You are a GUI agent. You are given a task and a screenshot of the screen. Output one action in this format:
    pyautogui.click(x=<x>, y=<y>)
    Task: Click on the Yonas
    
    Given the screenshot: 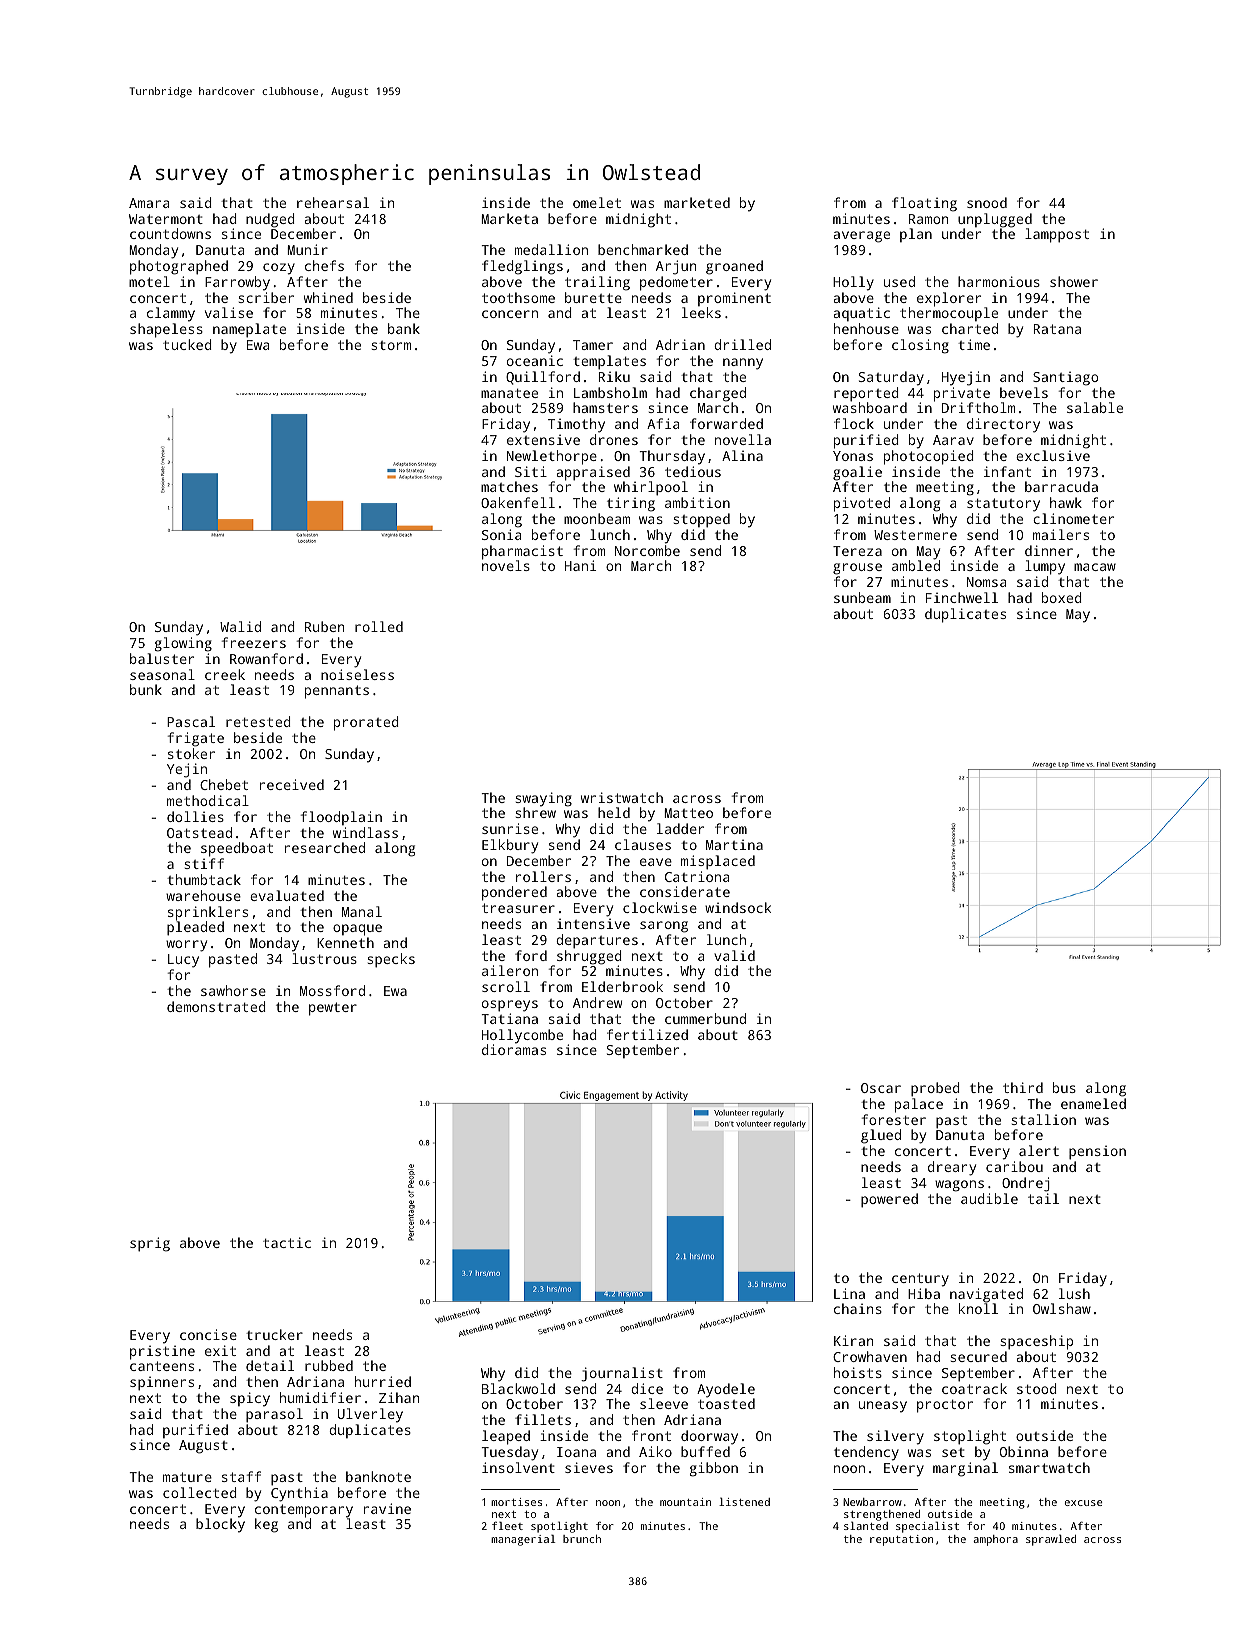 What is the action you would take?
    pyautogui.click(x=853, y=456)
